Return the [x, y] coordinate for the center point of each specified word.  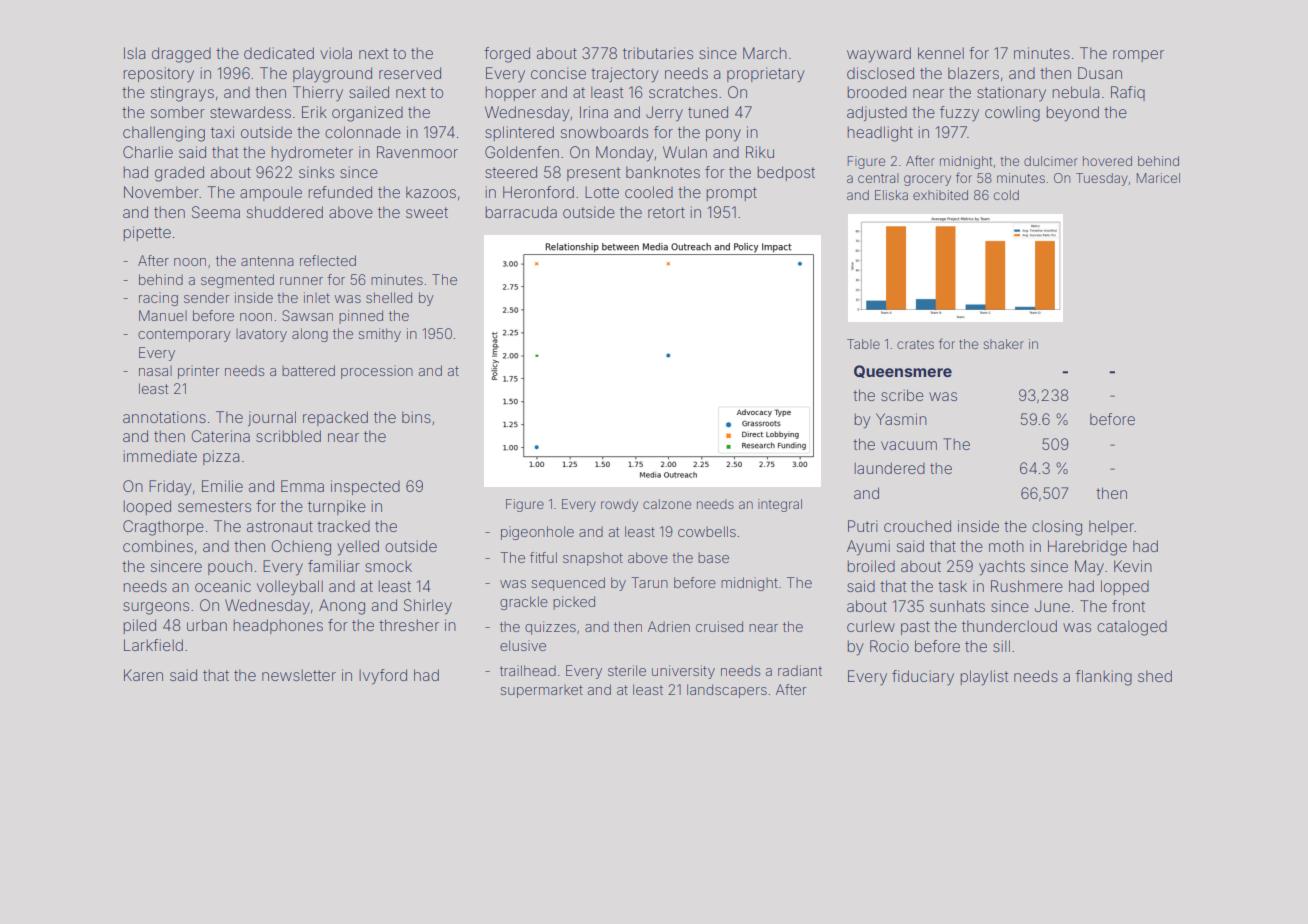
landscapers [727, 691]
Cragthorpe [163, 528]
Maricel [1158, 178]
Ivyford [383, 677]
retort [666, 212]
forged [507, 55]
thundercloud [1009, 626]
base [713, 557]
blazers [973, 73]
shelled [389, 297]
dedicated [279, 53]
